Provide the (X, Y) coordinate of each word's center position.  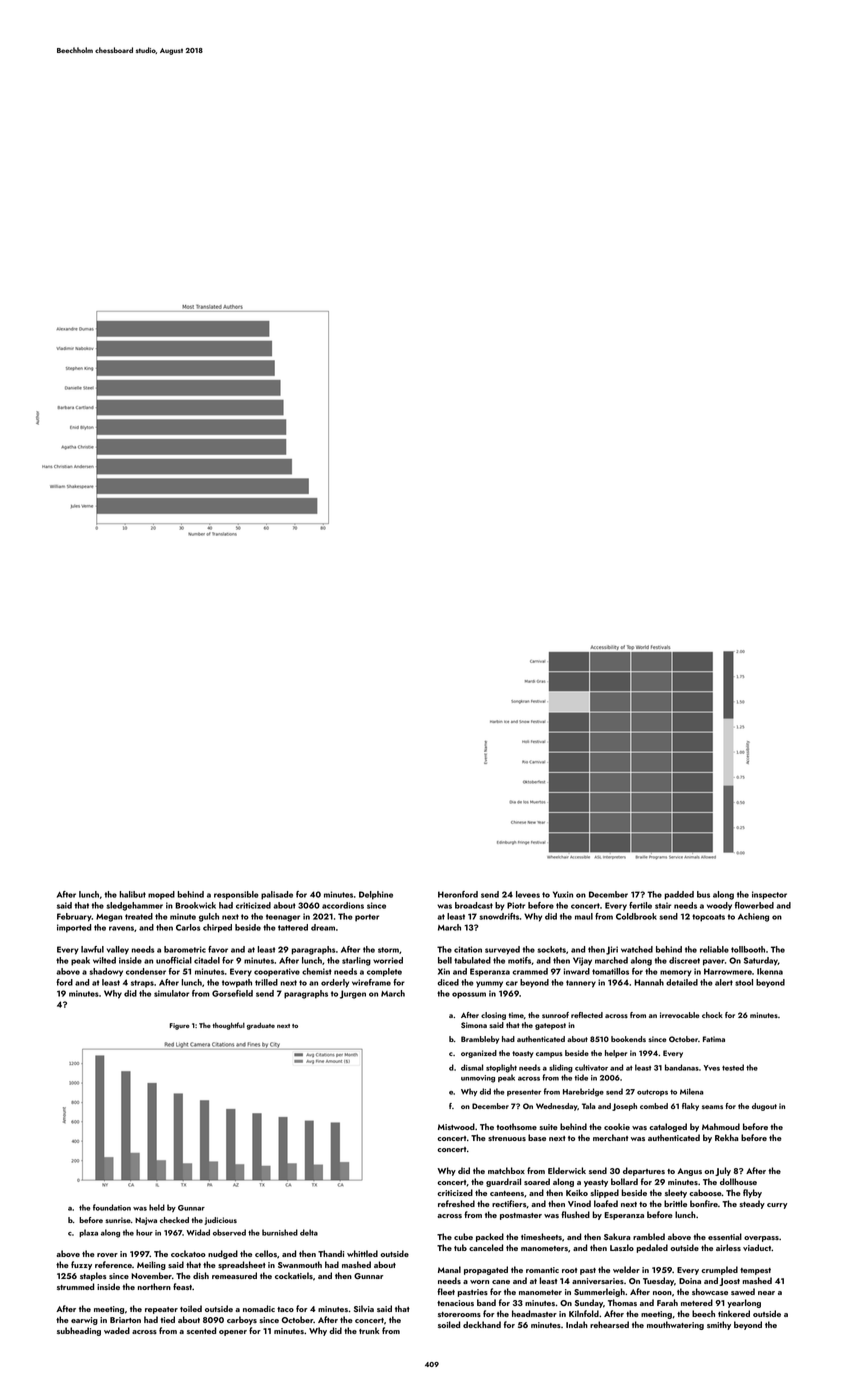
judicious (220, 1221)
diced (448, 982)
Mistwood (456, 1126)
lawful (92, 949)
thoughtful (229, 1026)
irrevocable (679, 1015)
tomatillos (610, 971)
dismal (472, 1067)
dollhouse (738, 1181)
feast (182, 1286)
